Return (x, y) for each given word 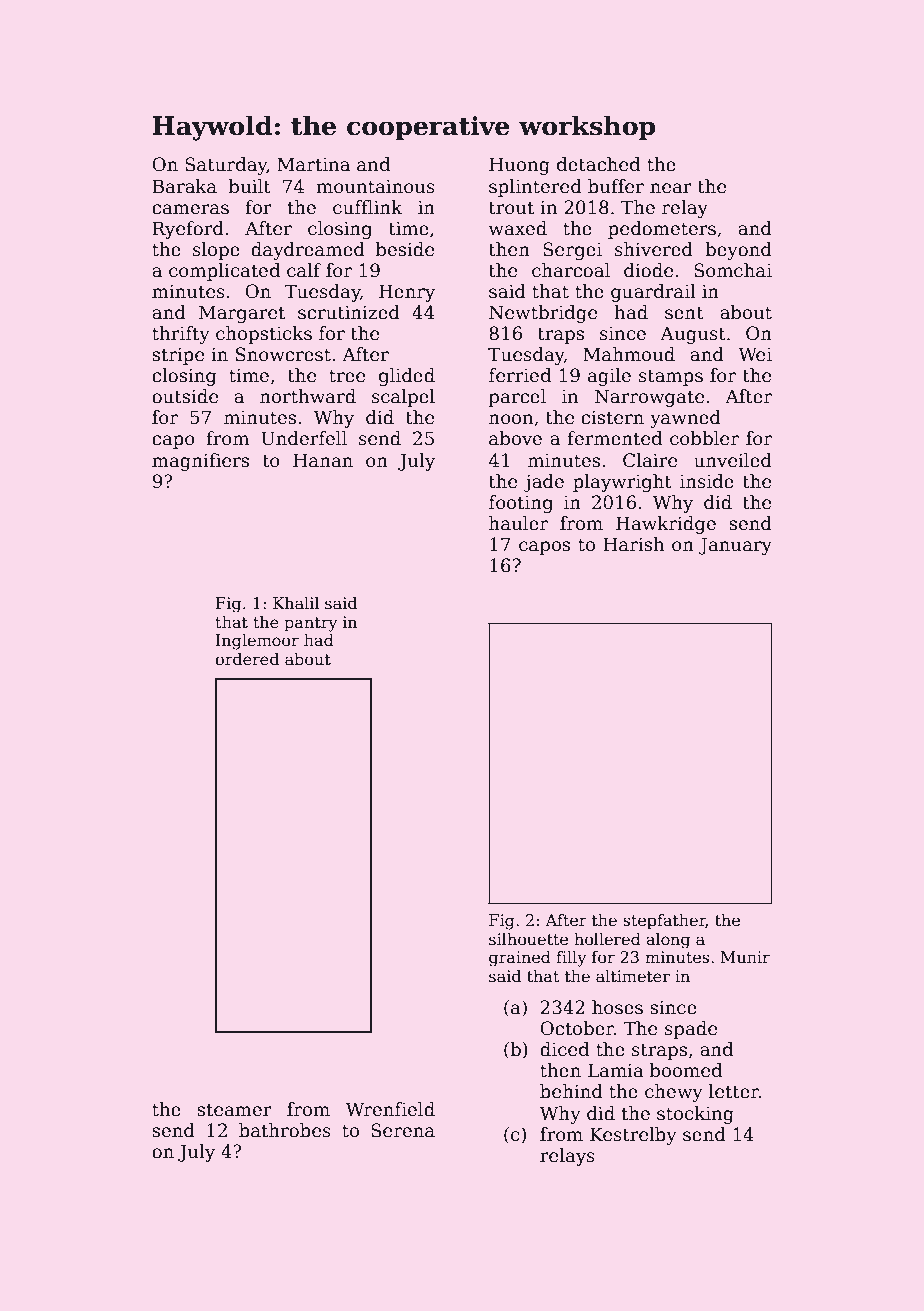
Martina (313, 164)
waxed (518, 228)
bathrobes (285, 1130)
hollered (607, 938)
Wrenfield (390, 1109)
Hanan (323, 460)
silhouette (528, 939)
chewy (674, 1093)
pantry (310, 624)
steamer (234, 1110)
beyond (738, 251)
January (735, 546)
